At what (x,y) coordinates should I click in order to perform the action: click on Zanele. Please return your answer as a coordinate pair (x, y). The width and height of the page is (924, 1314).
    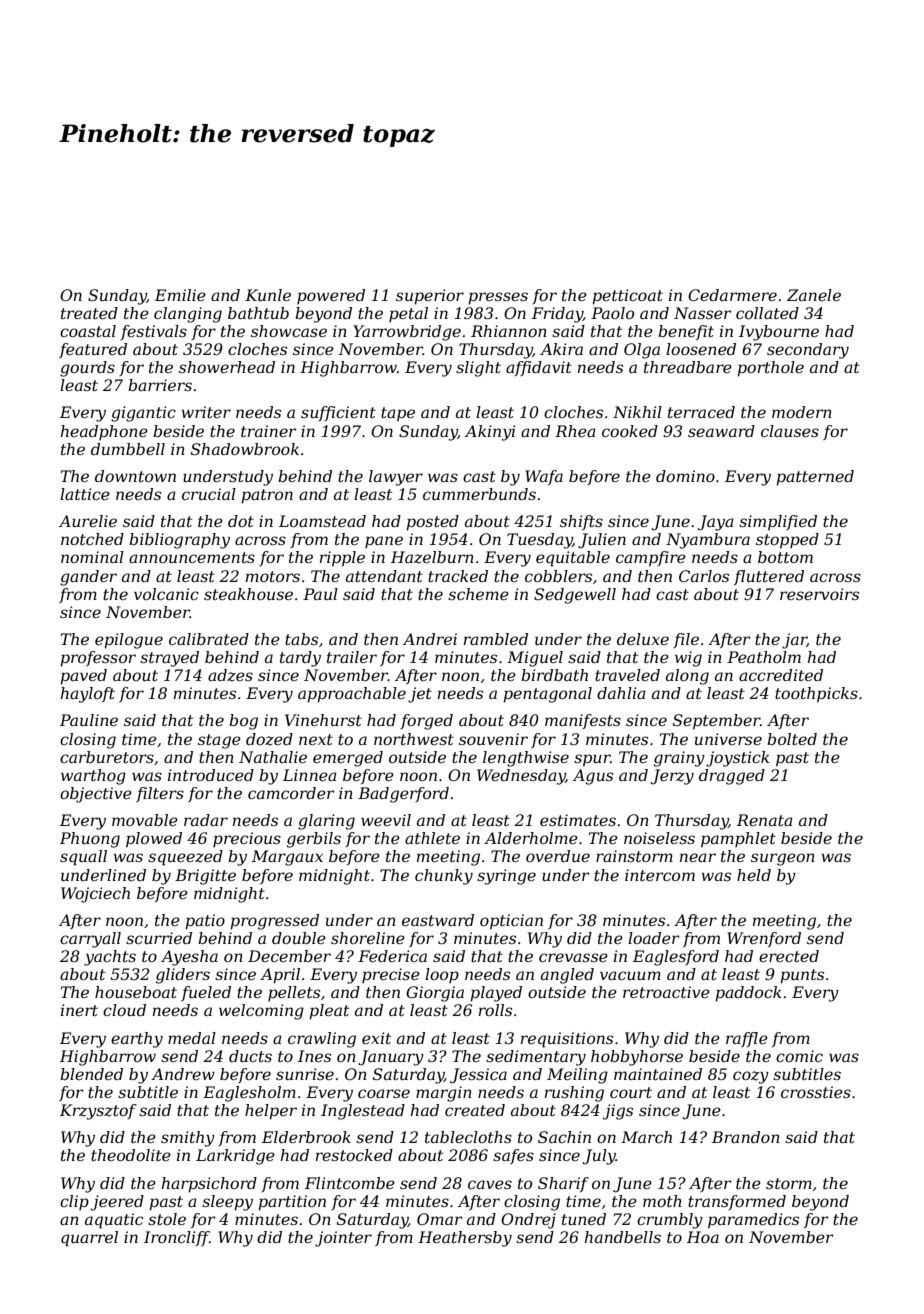
    Looking at the image, I should click on (814, 295).
